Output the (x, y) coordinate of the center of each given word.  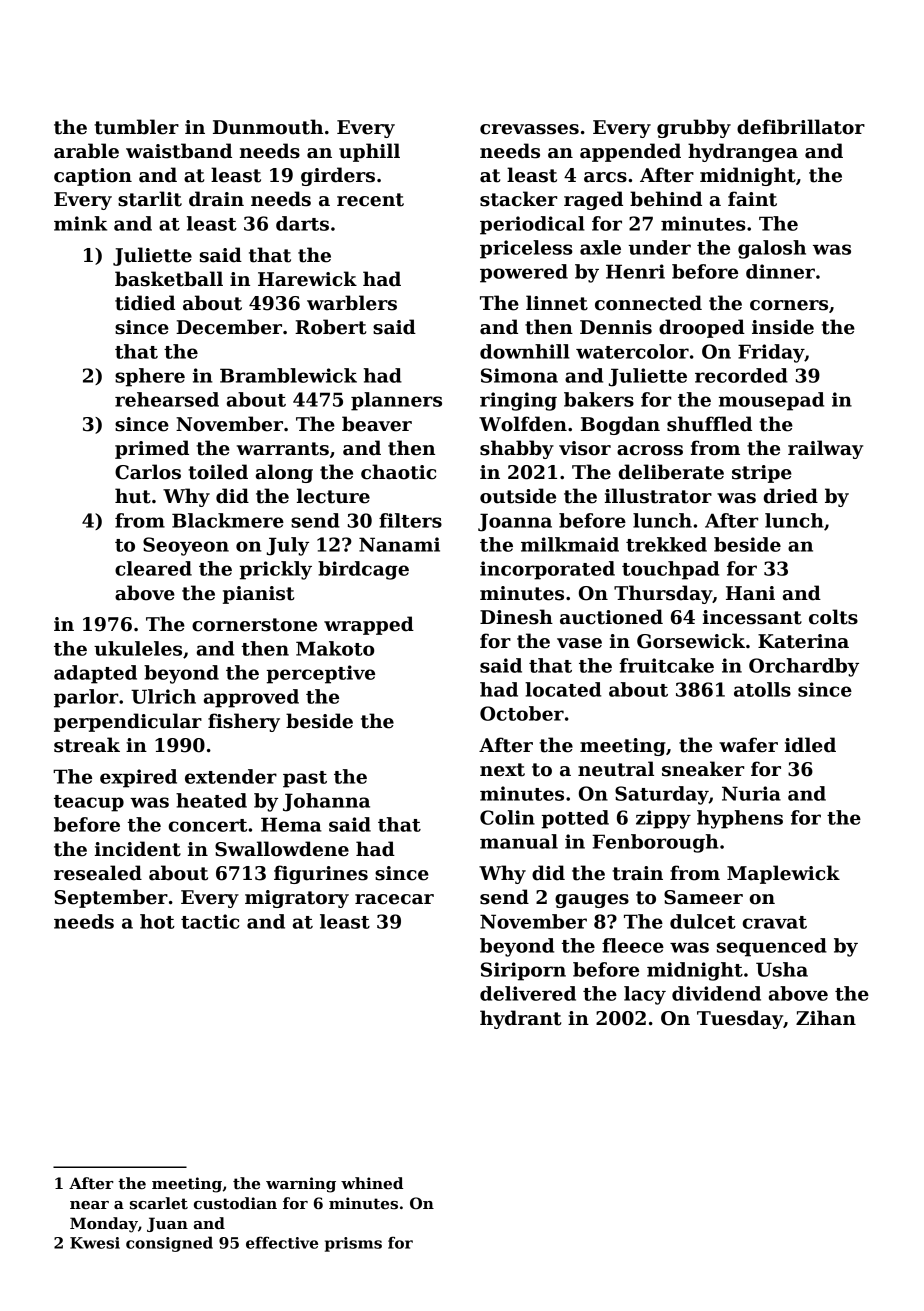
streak (87, 745)
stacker (518, 199)
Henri (635, 271)
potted (575, 819)
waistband (179, 151)
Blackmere (228, 520)
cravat (775, 922)
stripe (762, 474)
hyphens (740, 819)
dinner (780, 271)
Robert (330, 327)
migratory (297, 899)
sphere (150, 377)
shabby (517, 449)
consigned (169, 1244)
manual (519, 841)
